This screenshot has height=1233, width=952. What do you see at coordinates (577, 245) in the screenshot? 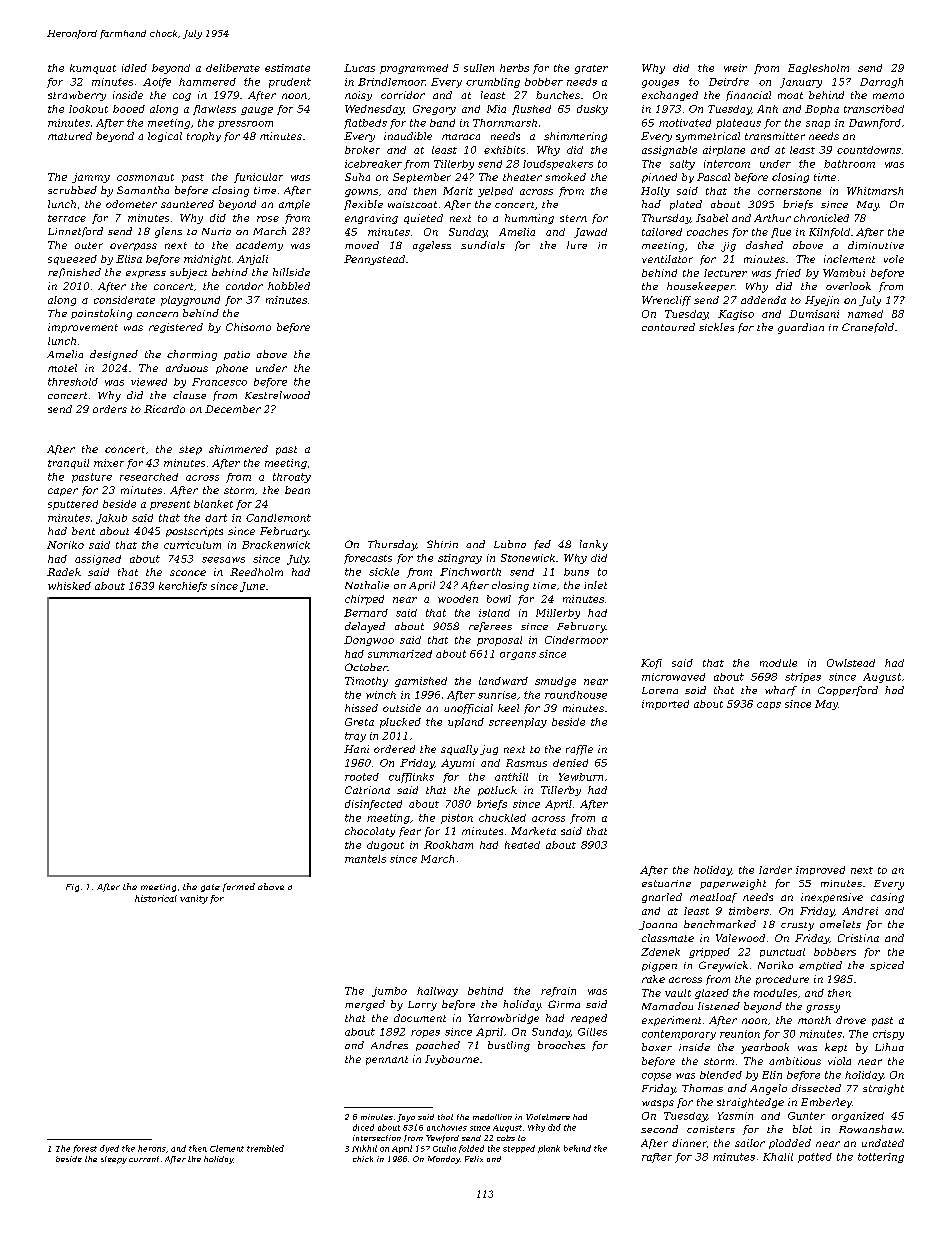
I see `lure` at bounding box center [577, 245].
